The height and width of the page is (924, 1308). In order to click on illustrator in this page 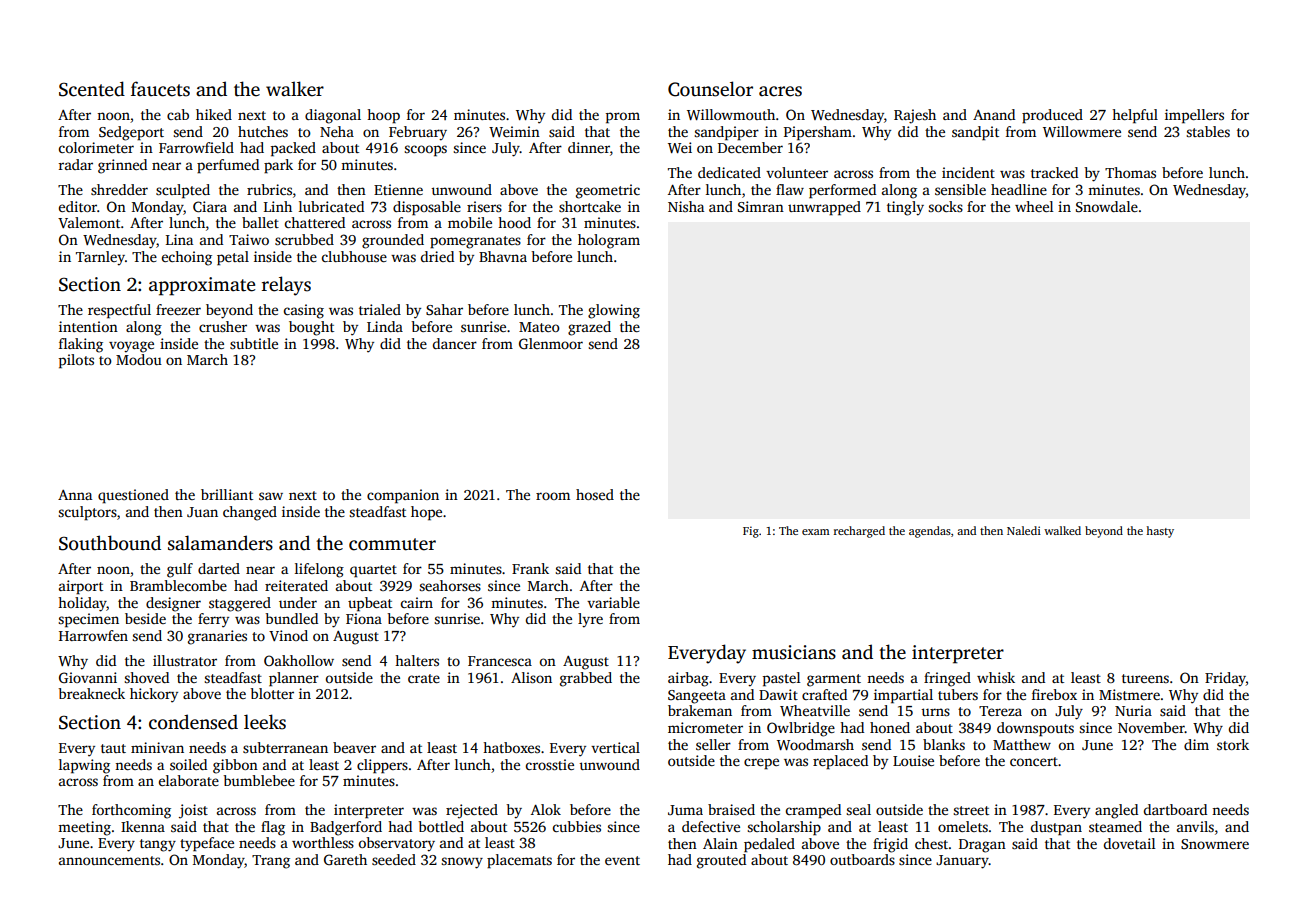, I will do `click(185, 660)`.
